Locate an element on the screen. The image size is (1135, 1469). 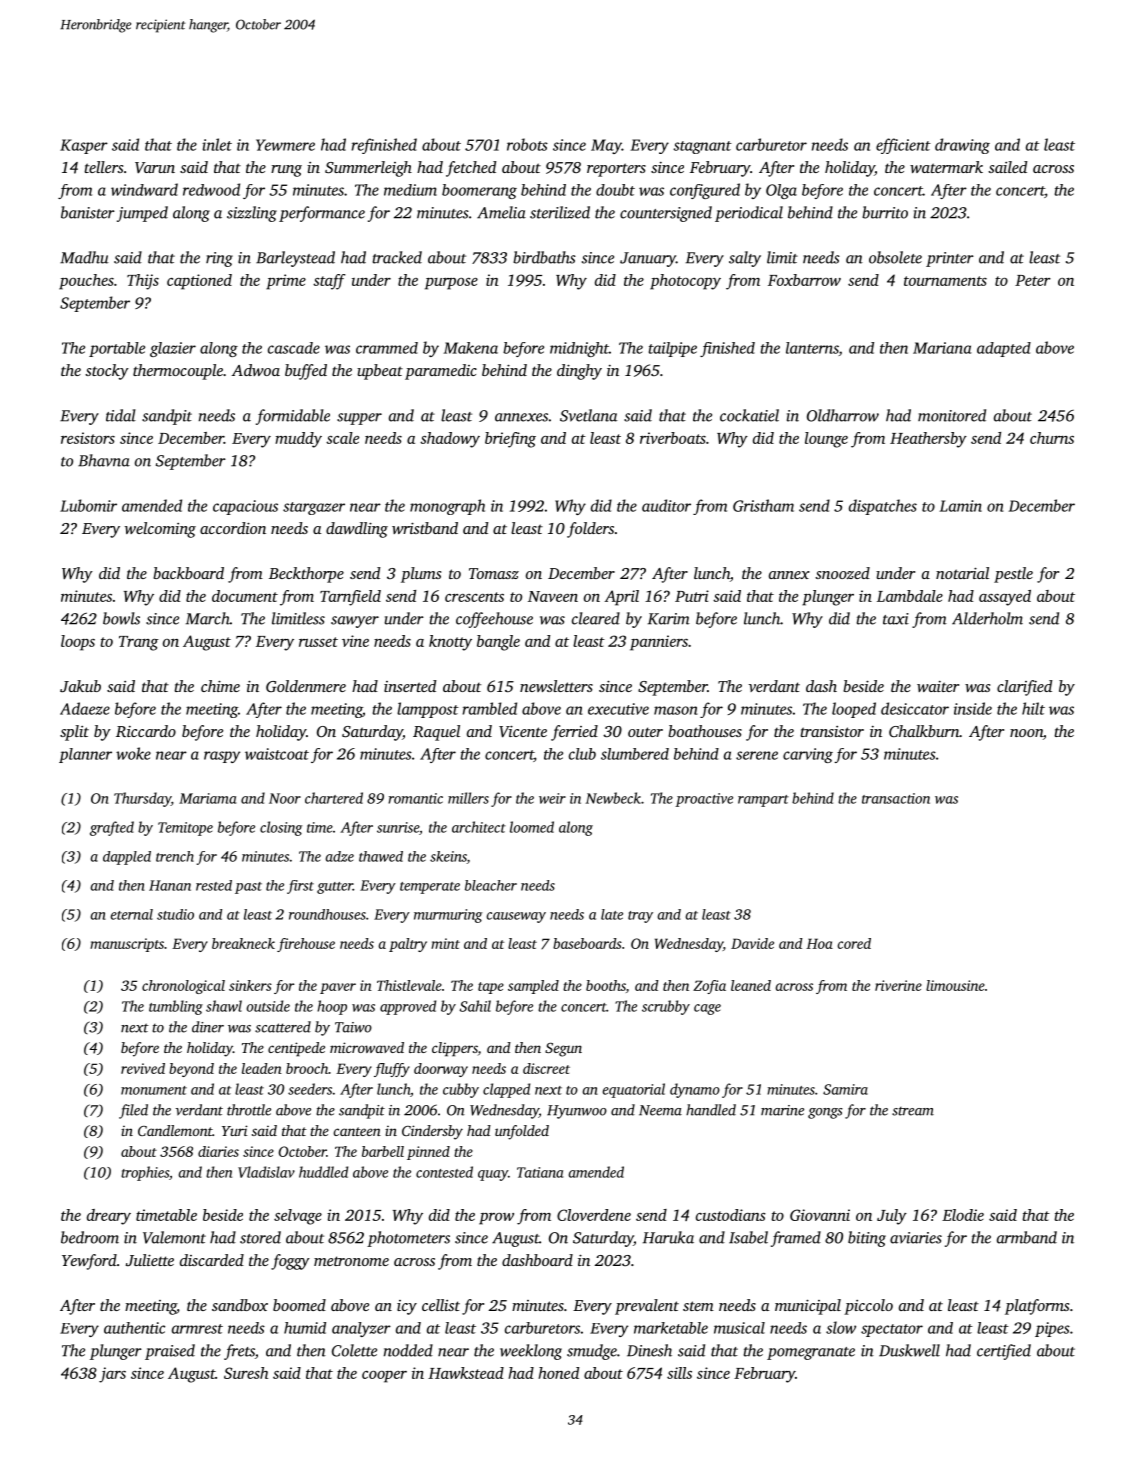
Bhavna is located at coordinates (104, 460).
